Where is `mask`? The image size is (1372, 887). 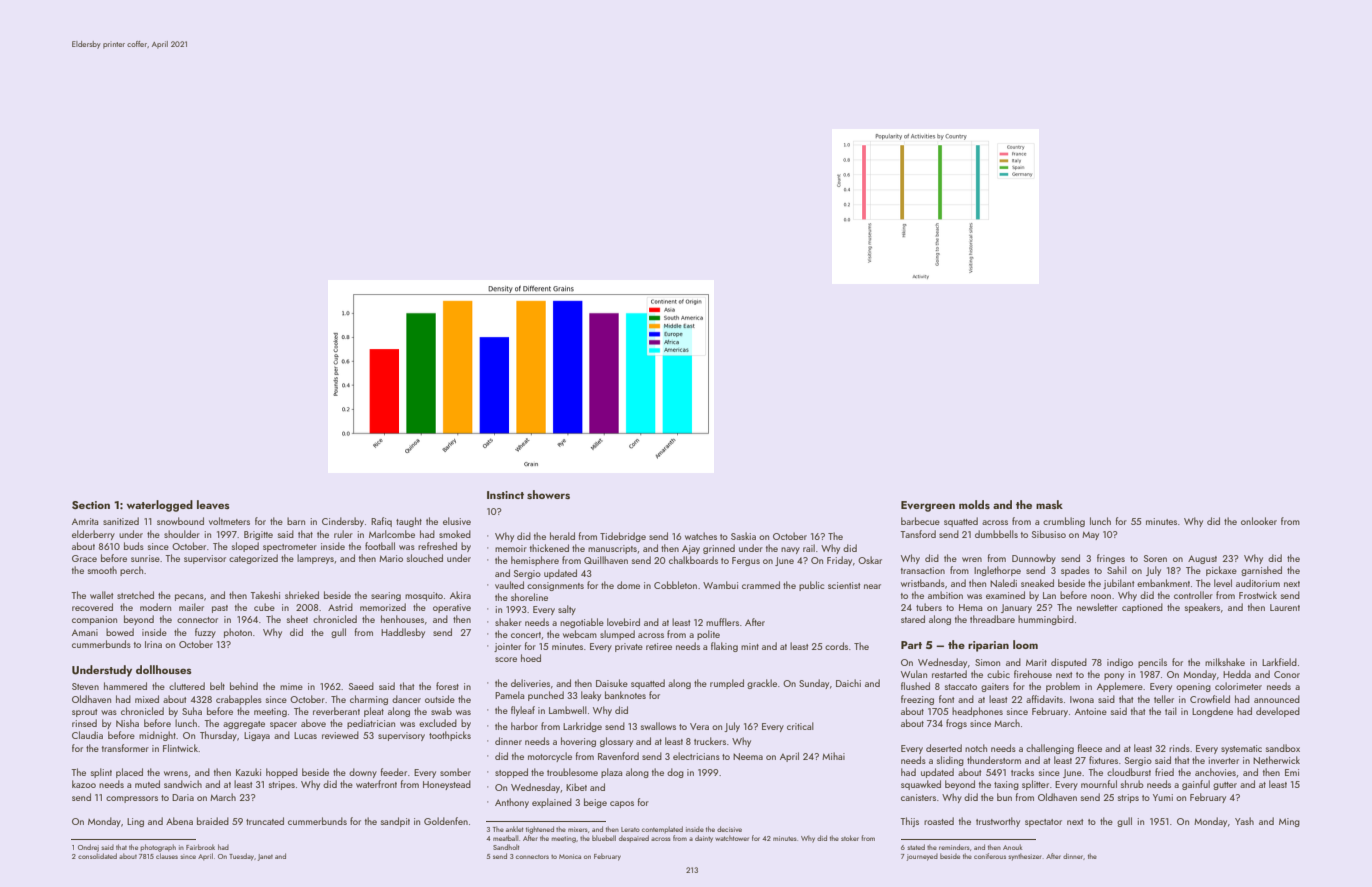 mask is located at coordinates (1049, 504).
